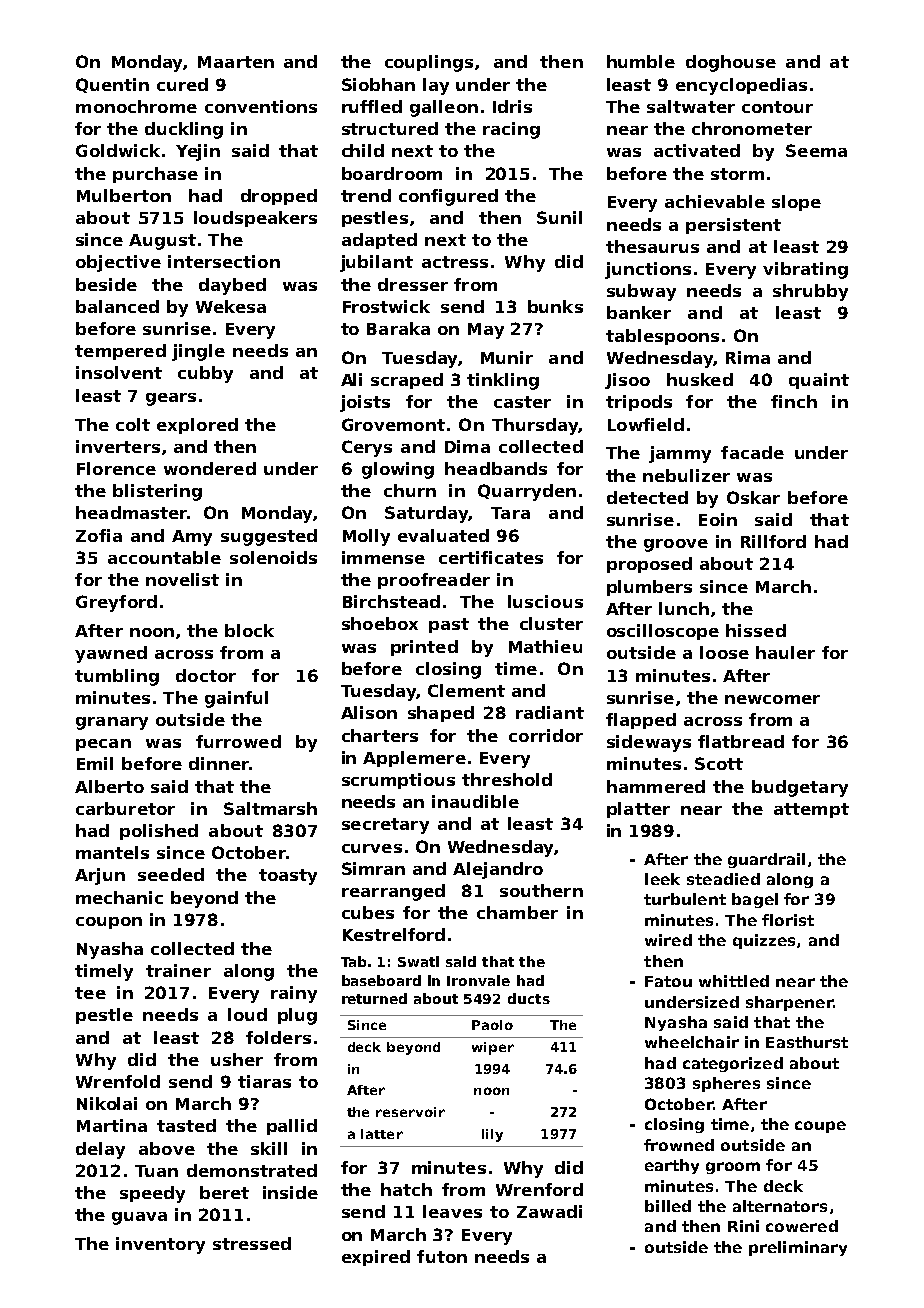 This image has width=924, height=1308. Describe the element at coordinates (429, 63) in the image. I see `couplings` at that location.
